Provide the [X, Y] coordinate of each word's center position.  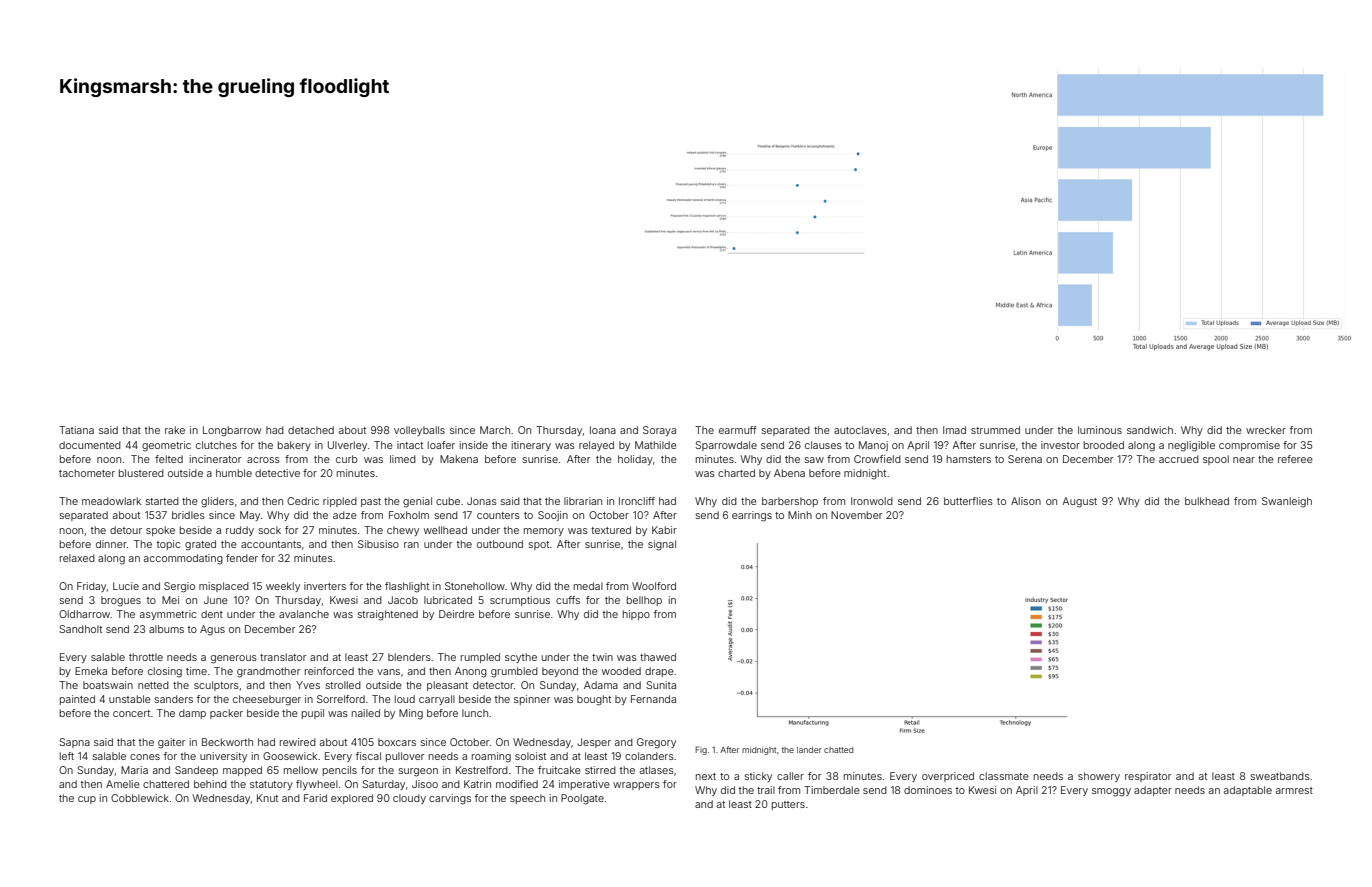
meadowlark [111, 501]
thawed [658, 657]
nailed [366, 713]
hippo [636, 615]
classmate [1004, 776]
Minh [800, 515]
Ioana [603, 430]
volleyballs [419, 431]
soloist [530, 756]
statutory [271, 785]
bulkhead [1207, 501]
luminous [1100, 430]
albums [166, 629]
